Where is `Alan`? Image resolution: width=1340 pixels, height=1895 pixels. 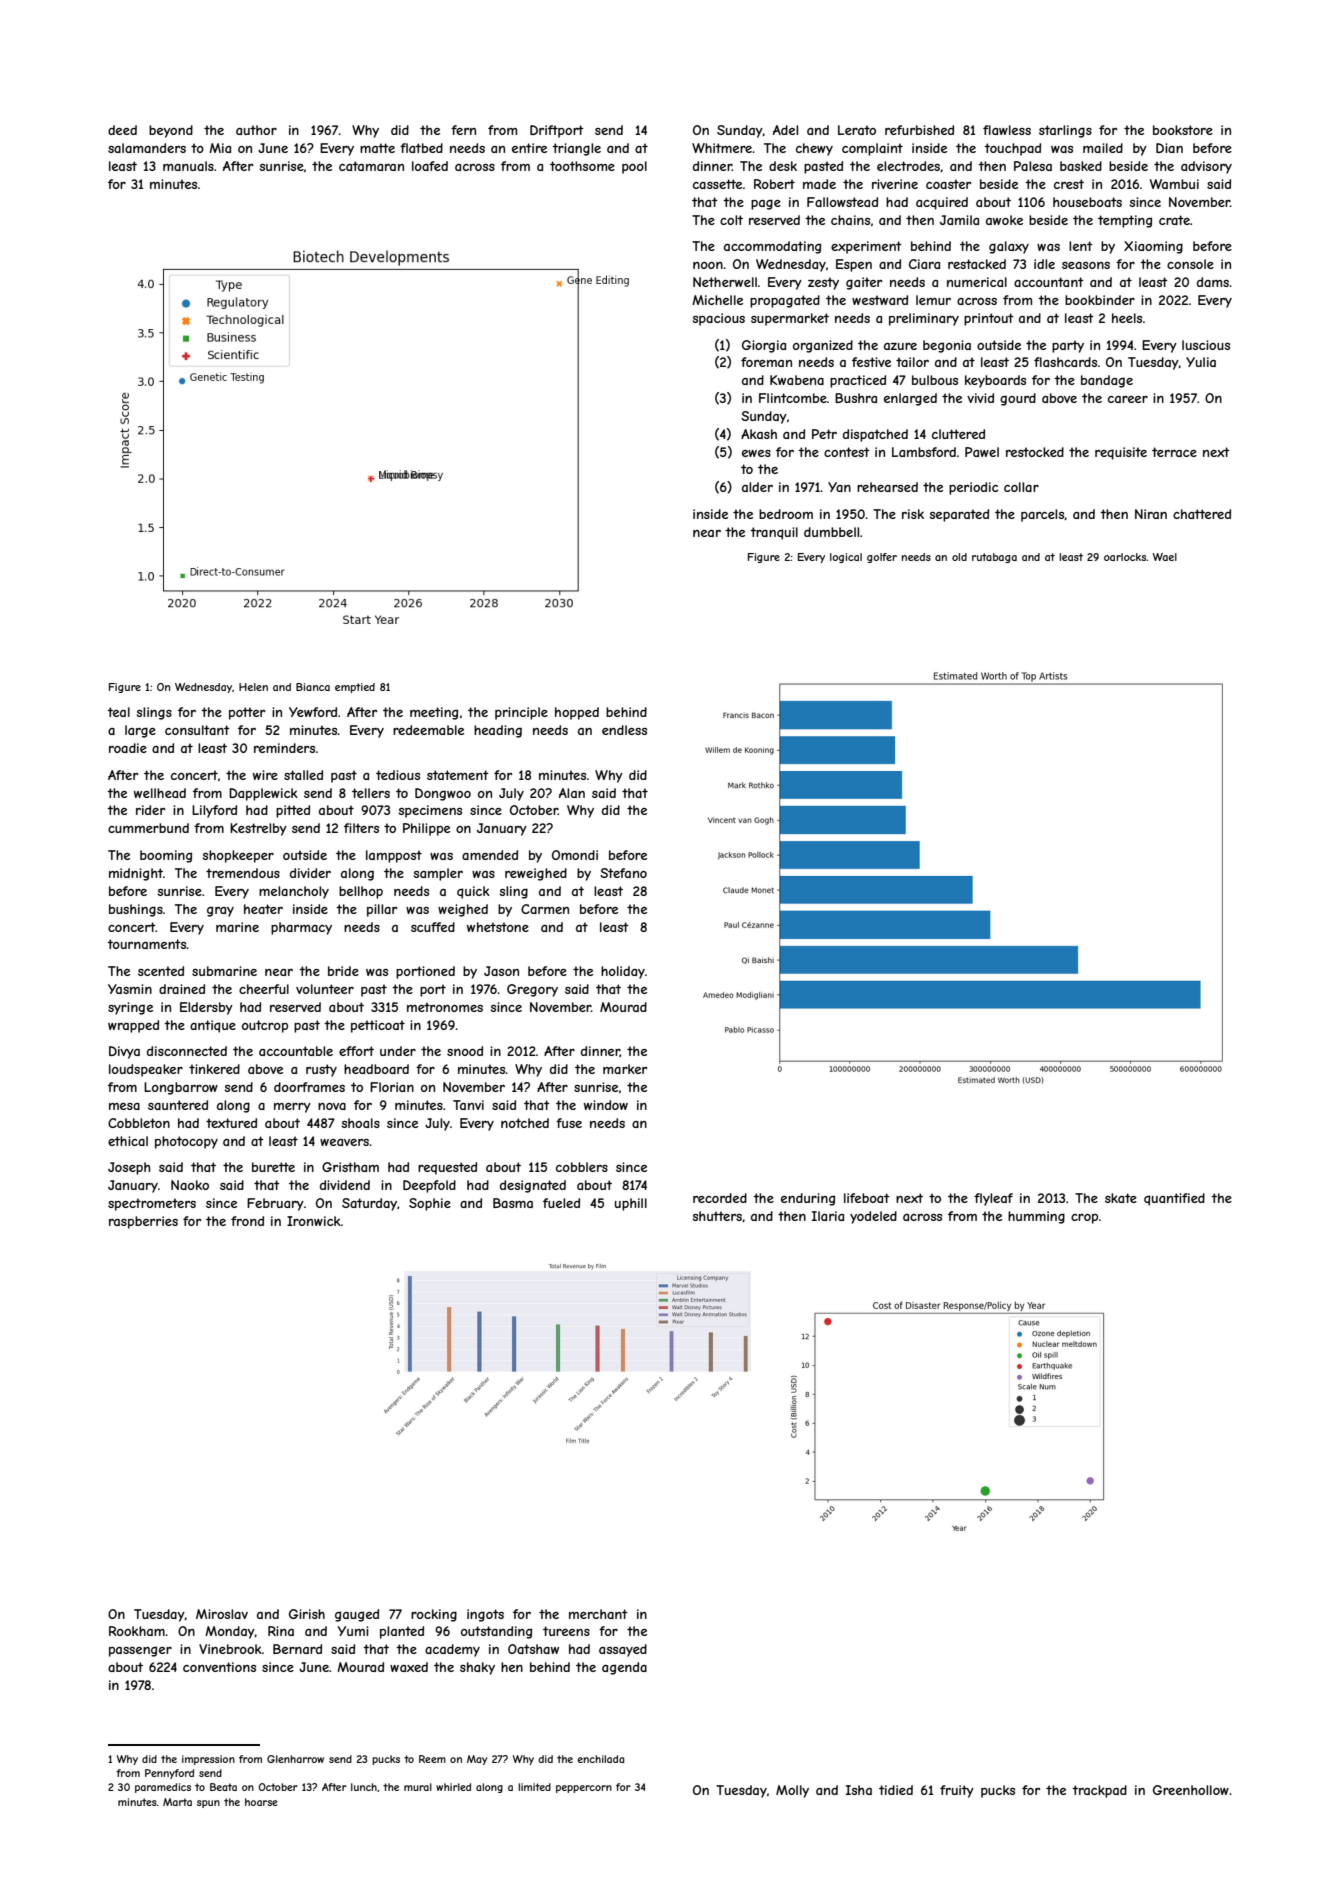 Alan is located at coordinates (572, 793).
